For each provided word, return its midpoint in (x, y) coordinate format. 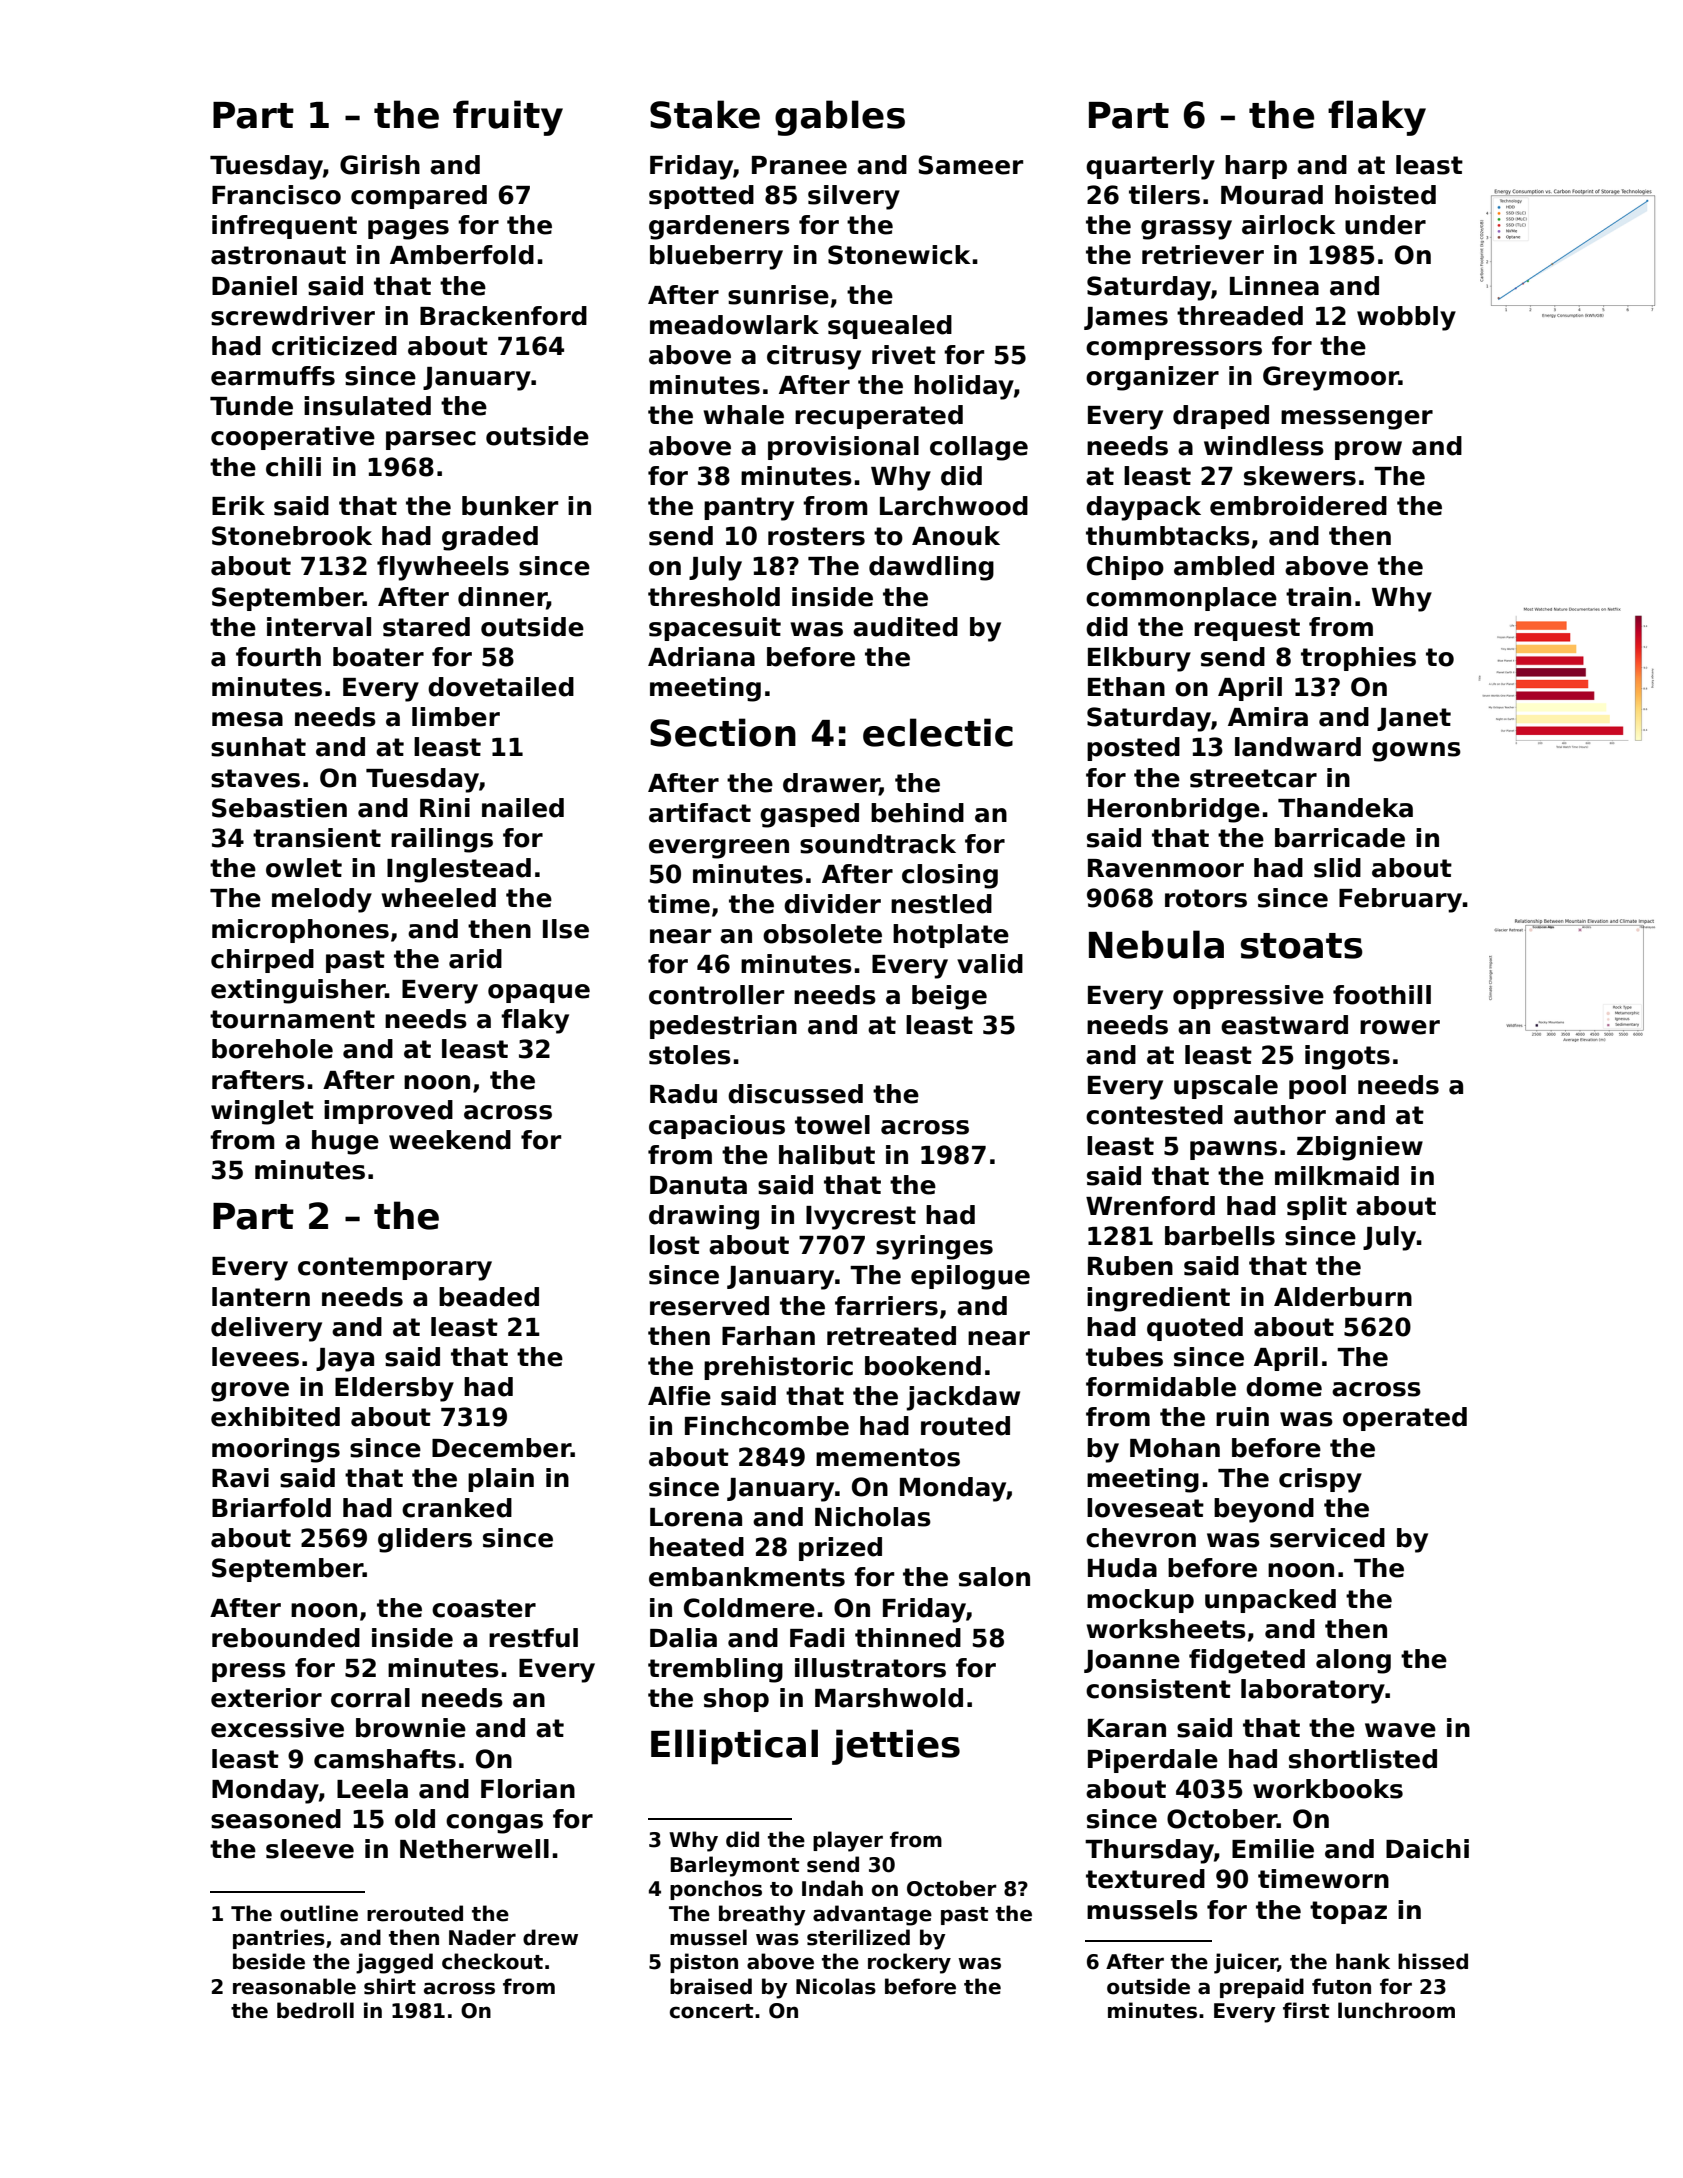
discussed (795, 1094)
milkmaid (1337, 1176)
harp (1256, 167)
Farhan (768, 1336)
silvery (854, 197)
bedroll (315, 2010)
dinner (502, 597)
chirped (262, 961)
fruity (508, 118)
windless (1264, 446)
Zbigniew (1360, 1148)
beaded (489, 1297)
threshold (714, 597)
